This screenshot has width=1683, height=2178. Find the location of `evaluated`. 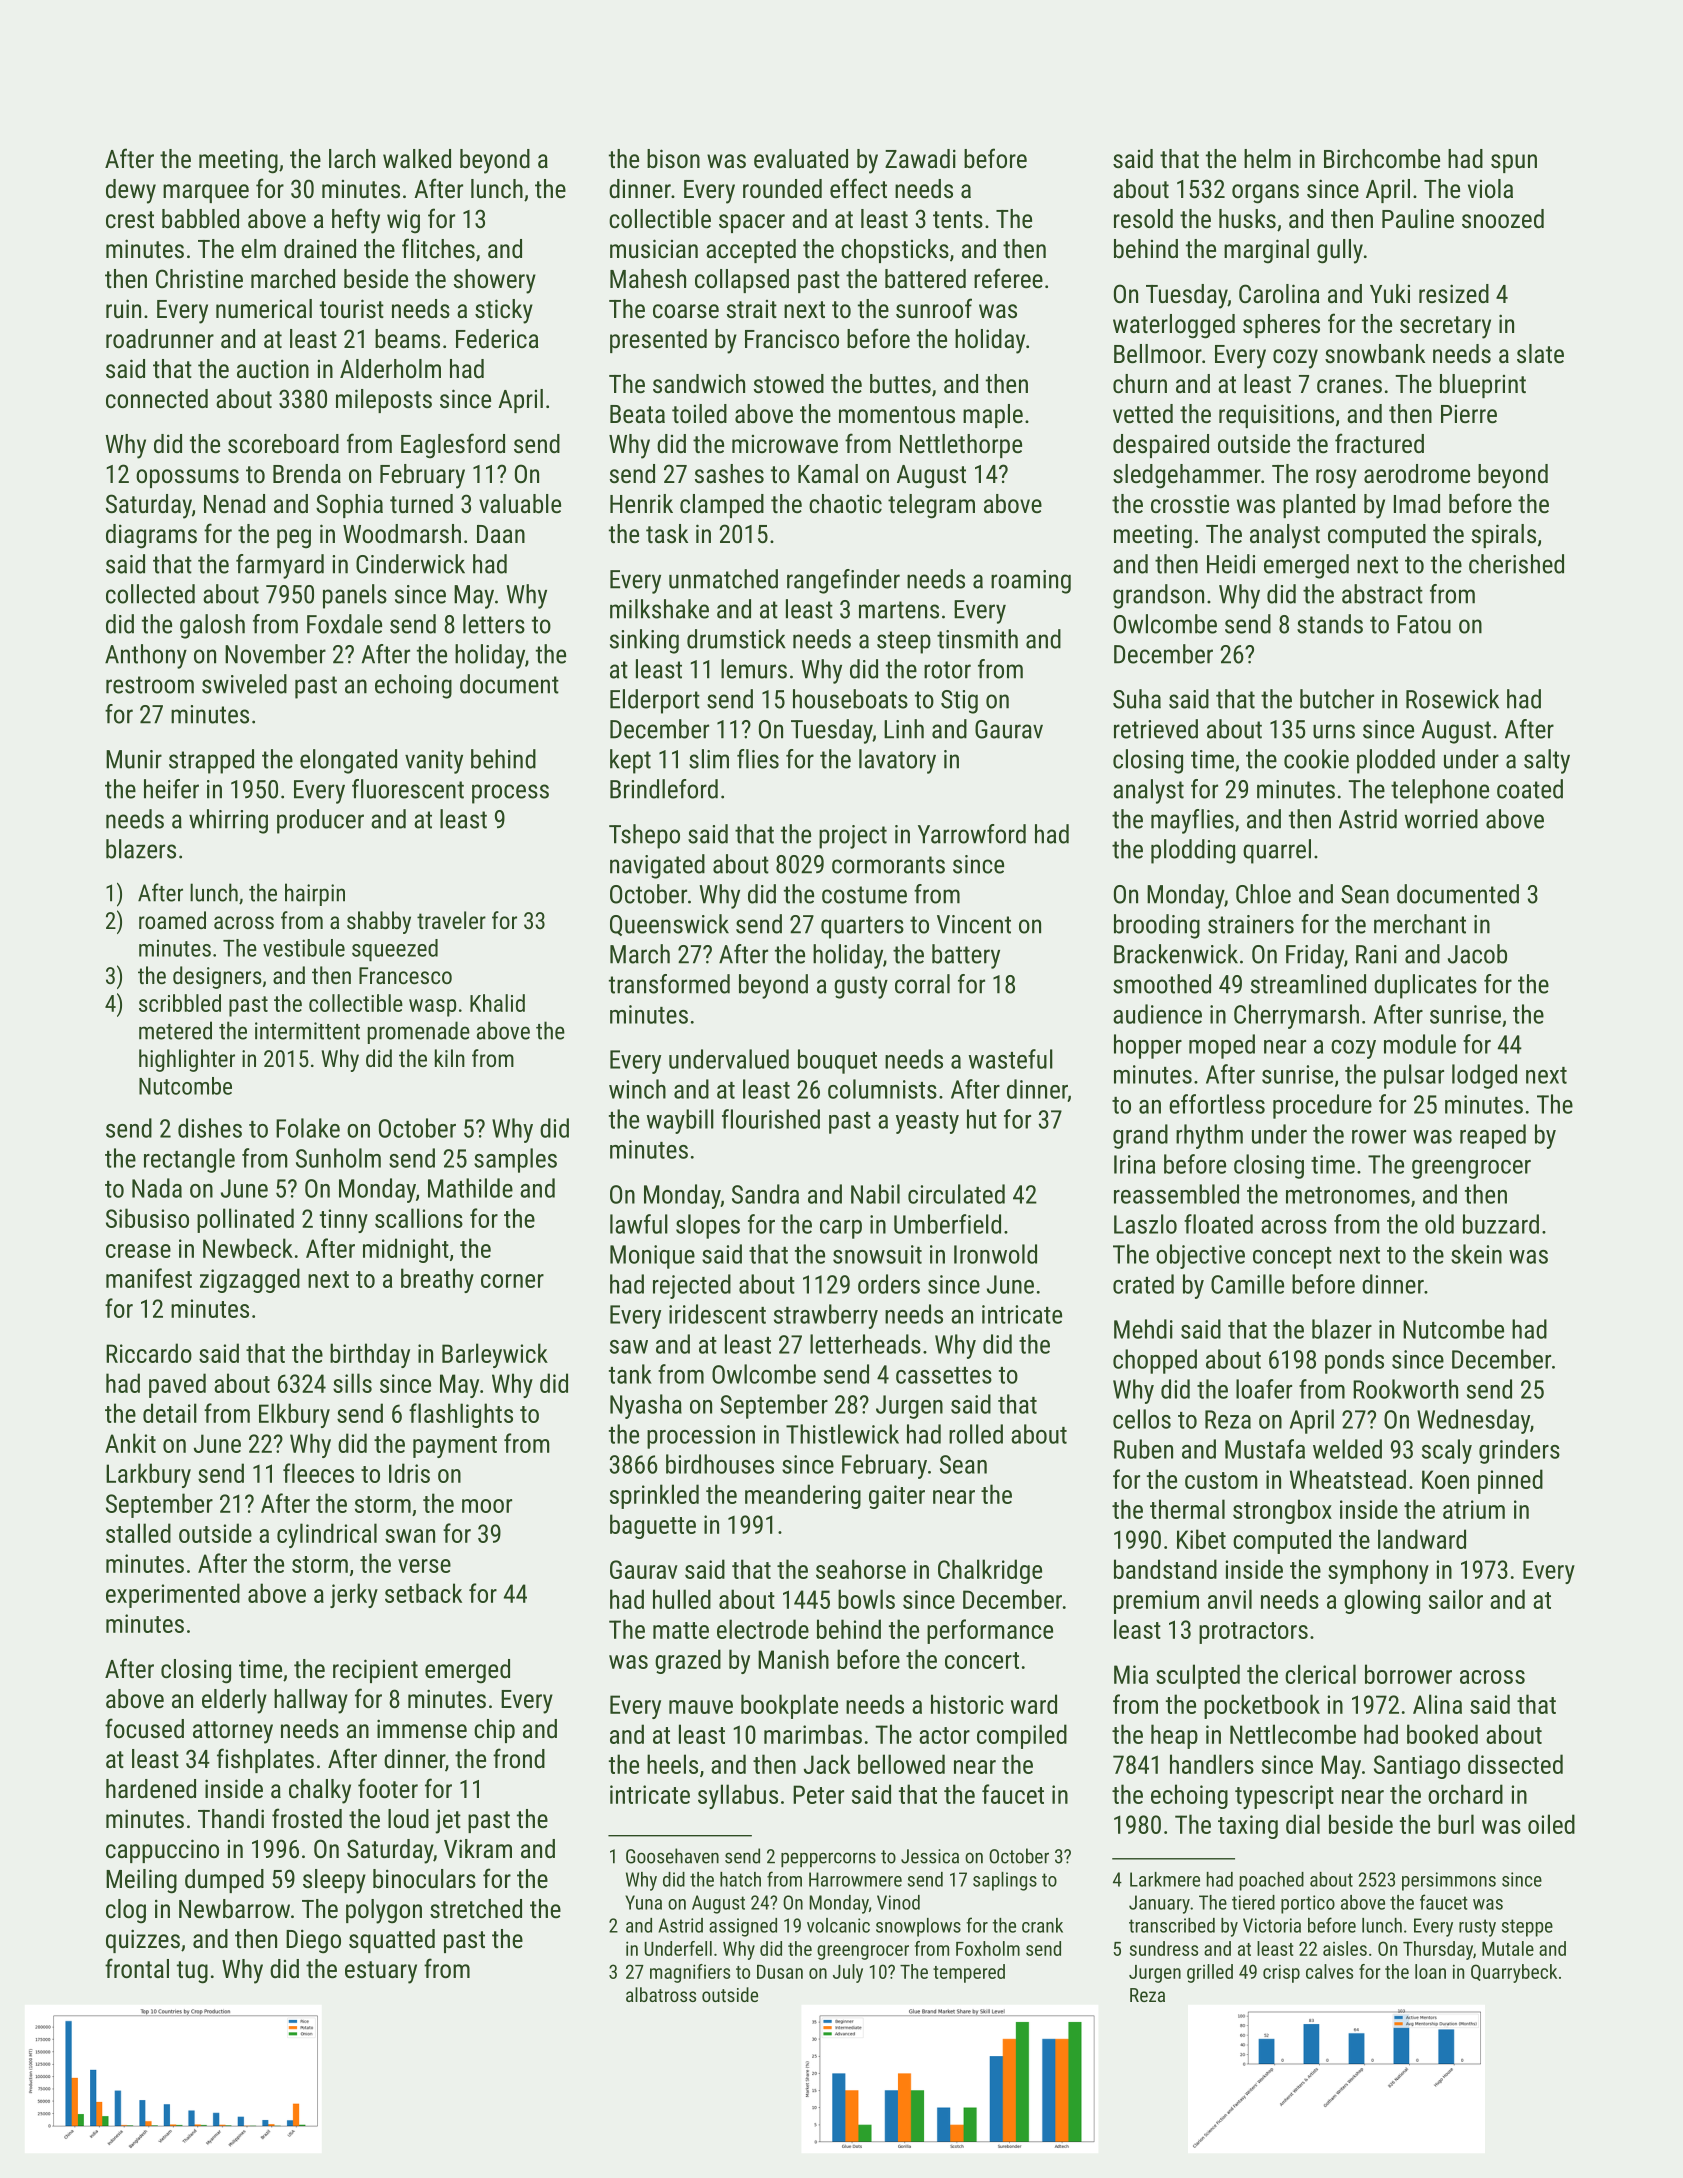

evaluated is located at coordinates (801, 158).
